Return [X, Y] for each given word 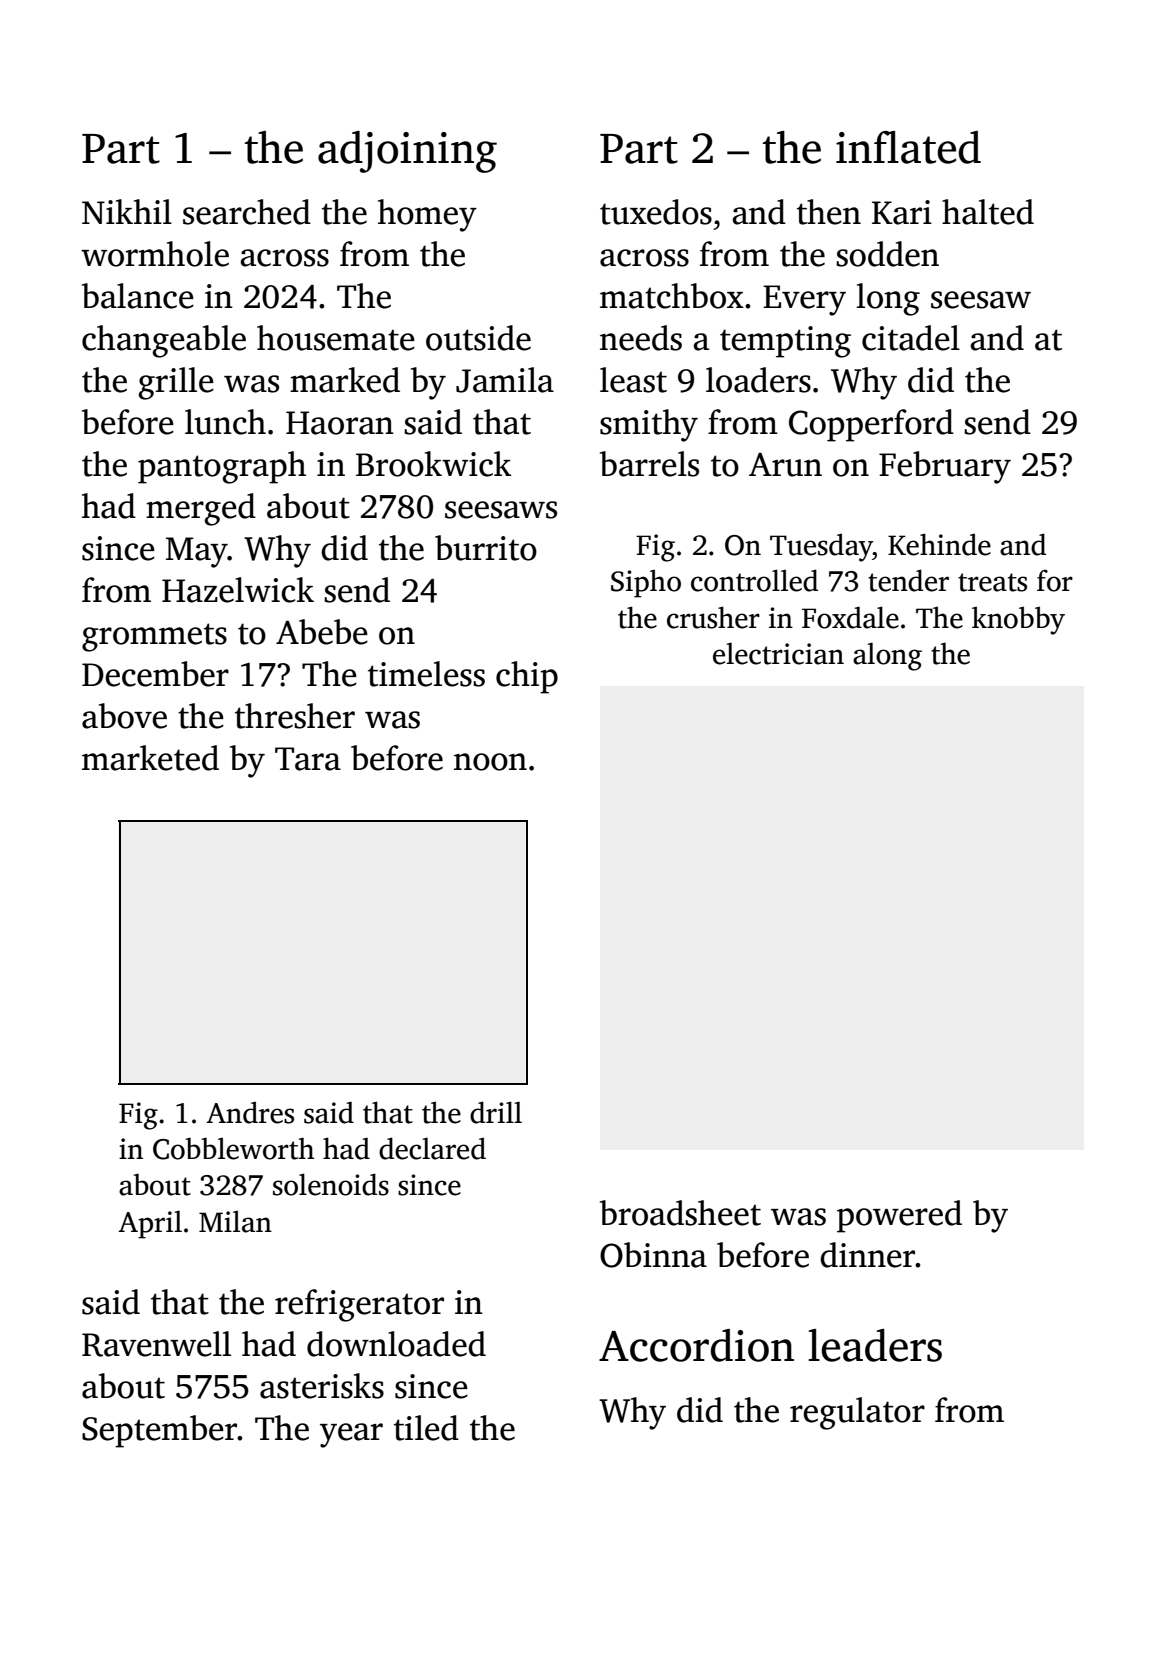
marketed [150, 758]
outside [478, 338]
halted [988, 212]
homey [427, 215]
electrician [778, 653]
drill [496, 1112]
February [945, 467]
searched [247, 212]
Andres [250, 1112]
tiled [426, 1428]
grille [176, 383]
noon [490, 762]
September [159, 1431]
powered [899, 1216]
